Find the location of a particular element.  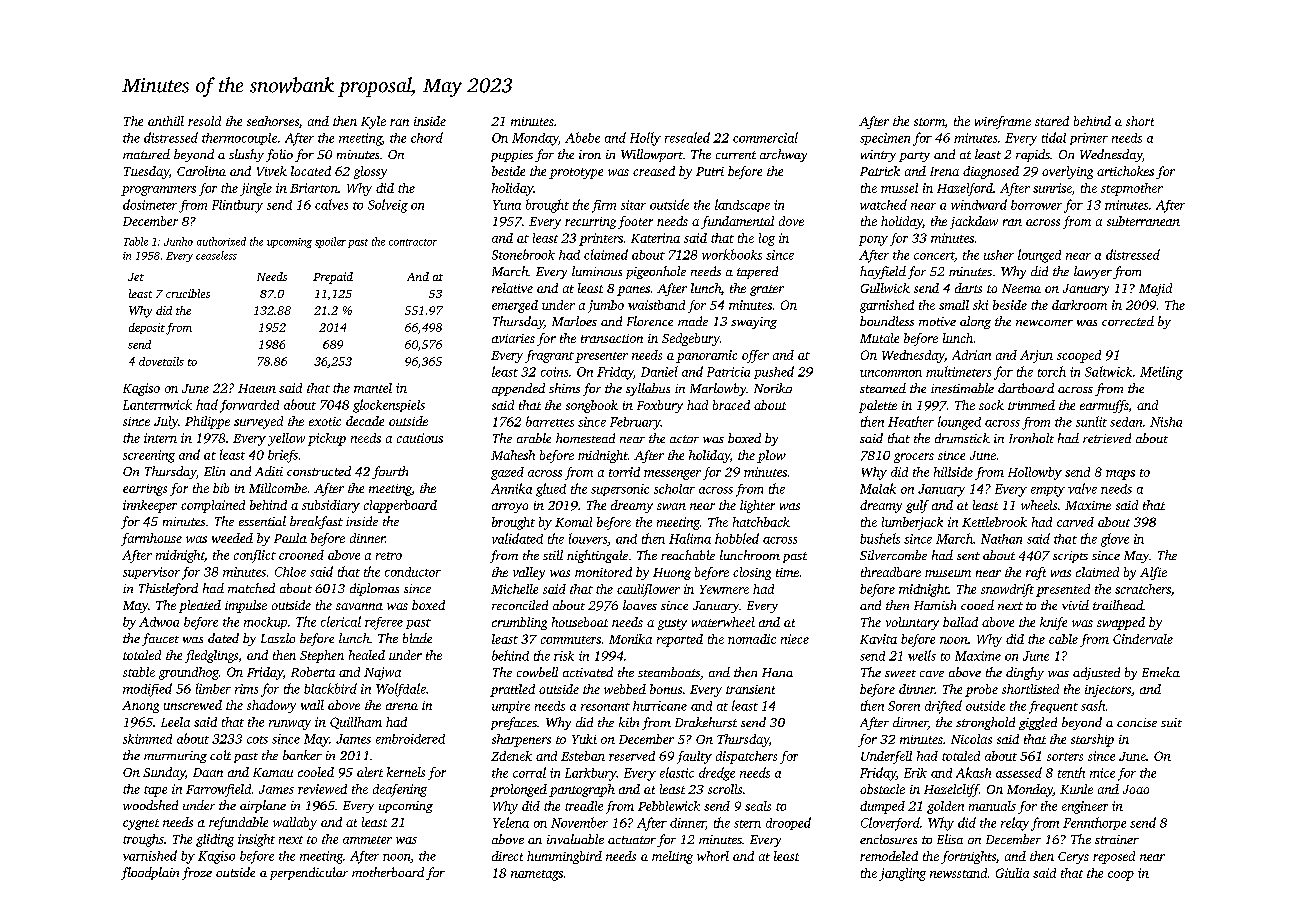

mantel is located at coordinates (373, 388).
